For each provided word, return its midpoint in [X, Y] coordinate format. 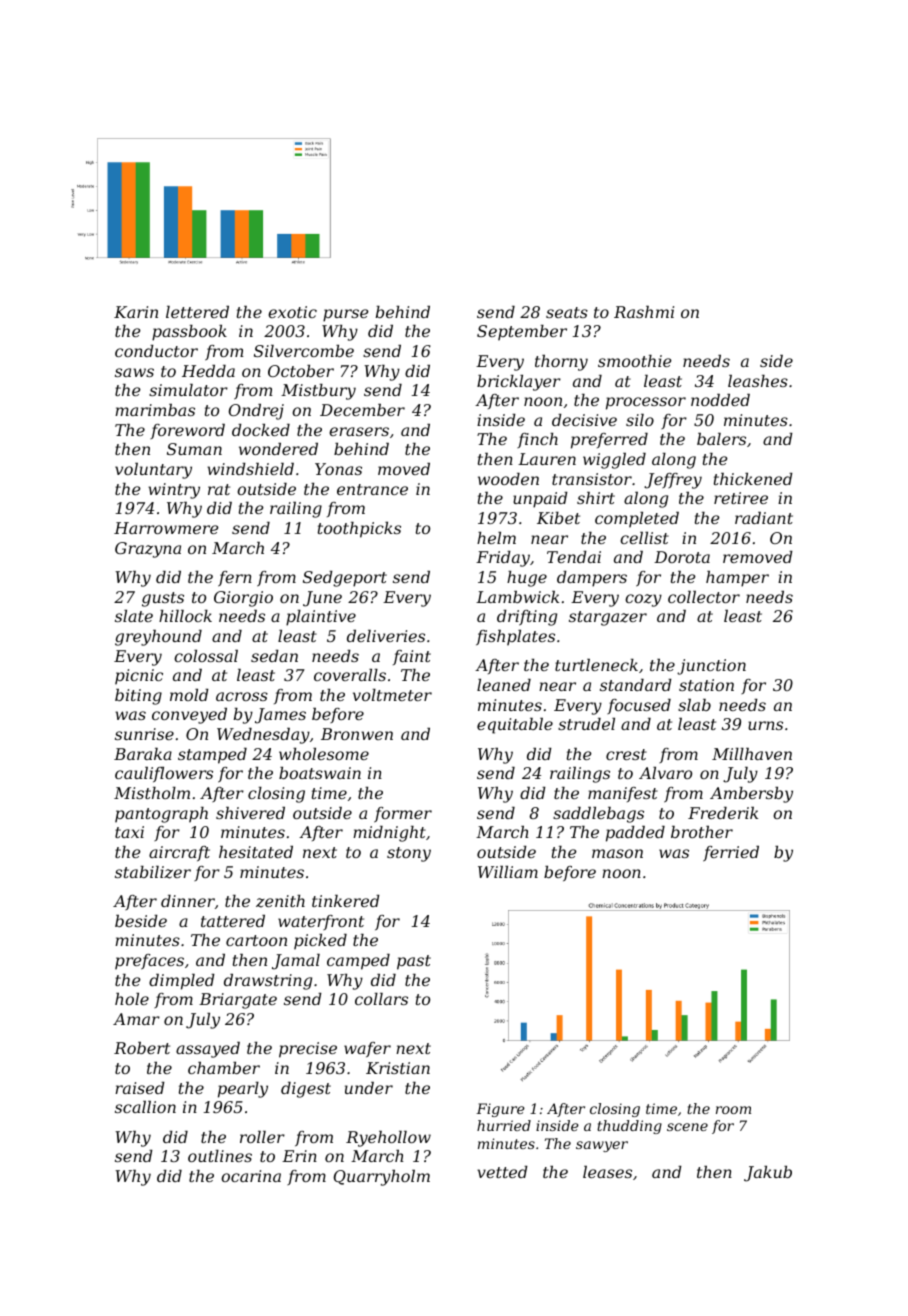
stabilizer [153, 872]
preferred [609, 441]
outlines [220, 1156]
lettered [197, 312]
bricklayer [519, 383]
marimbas [155, 410]
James [280, 716]
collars [381, 999]
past [414, 962]
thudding [629, 1127]
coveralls [350, 675]
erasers [359, 431]
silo [640, 420]
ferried [731, 854]
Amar [136, 1019]
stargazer [608, 618]
